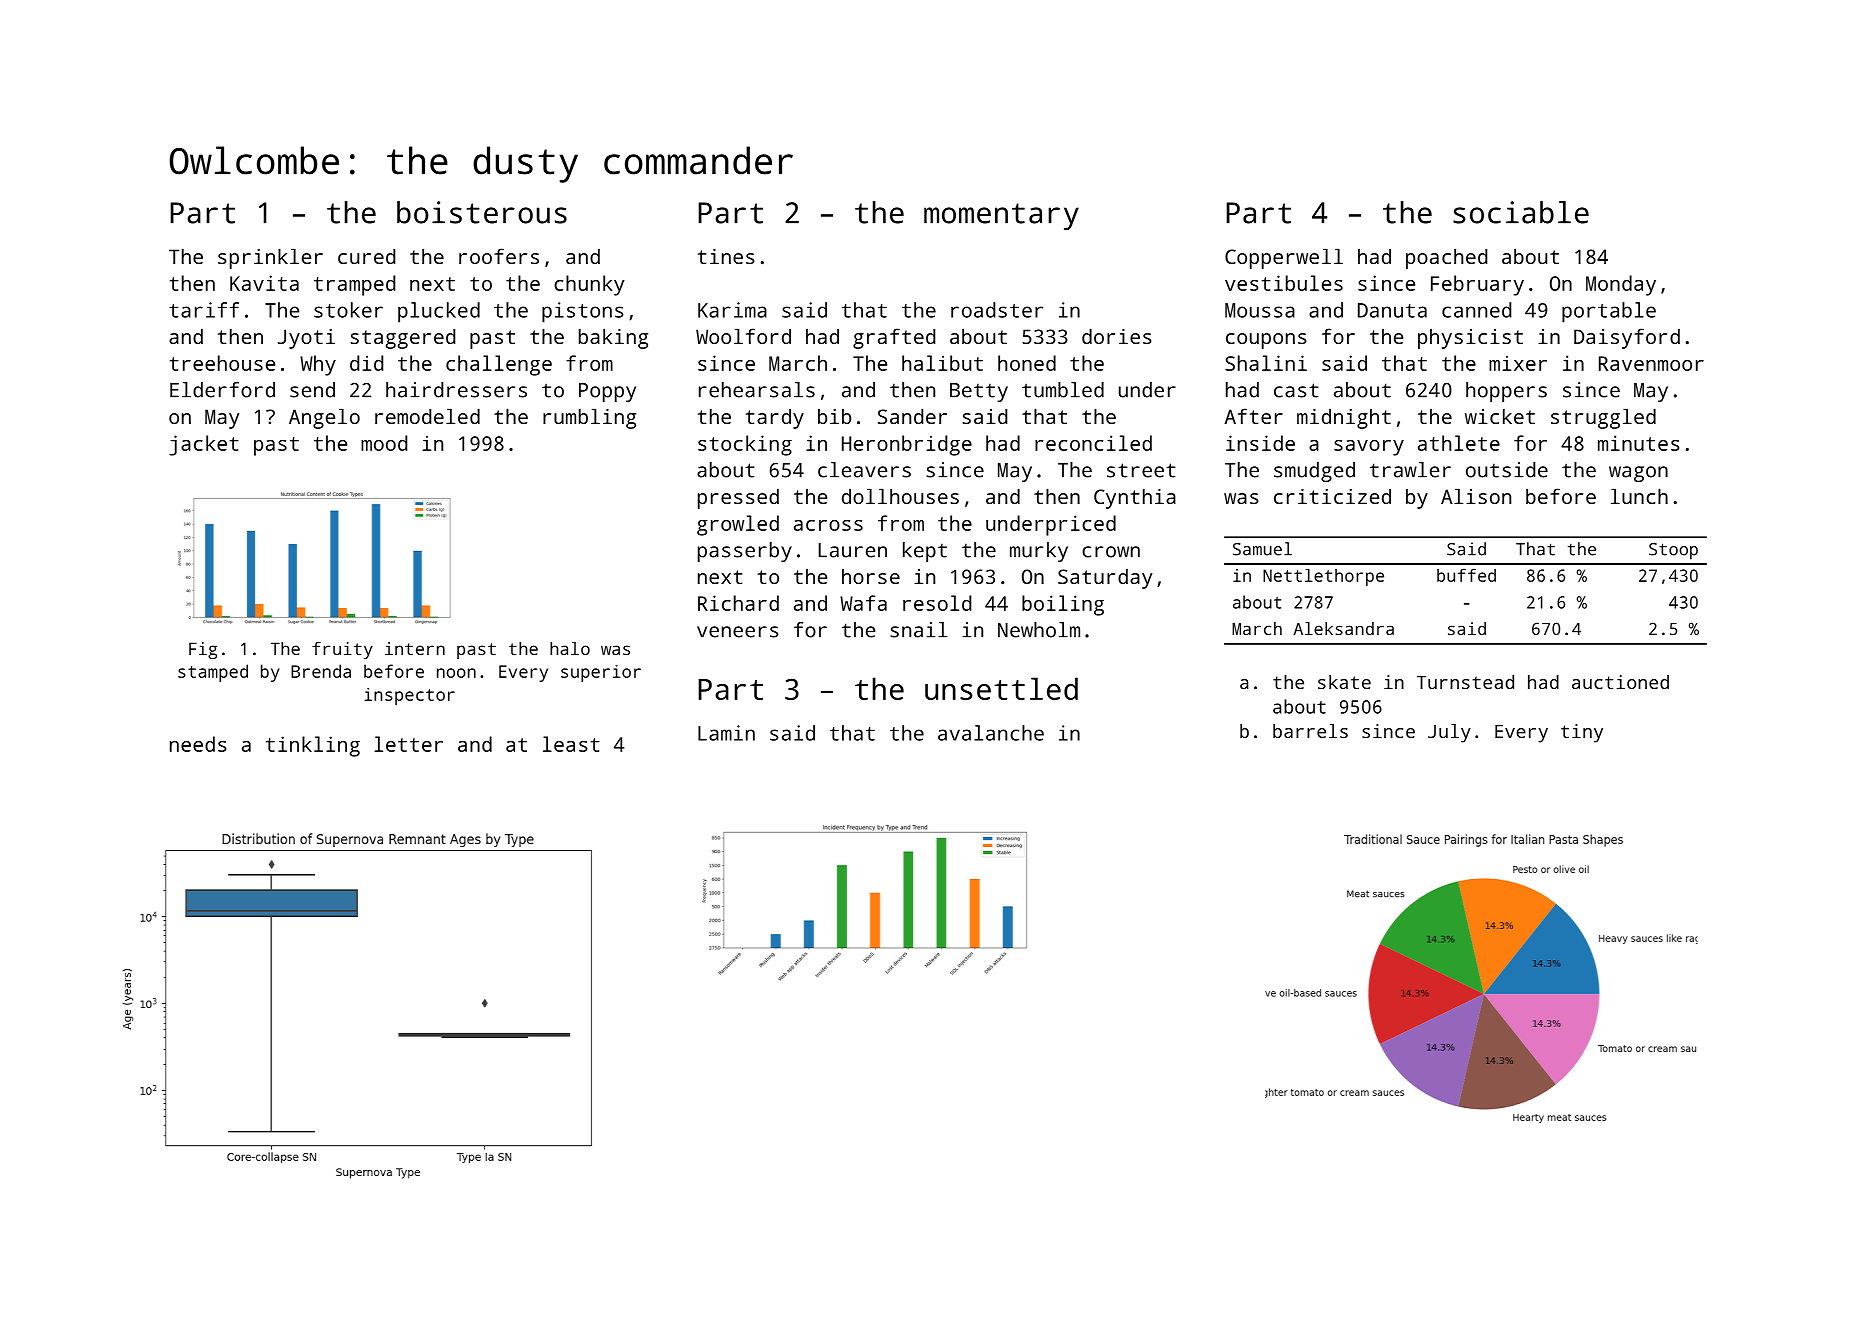 The image size is (1875, 1326). What do you see at coordinates (321, 671) in the screenshot?
I see `Brenda` at bounding box center [321, 671].
